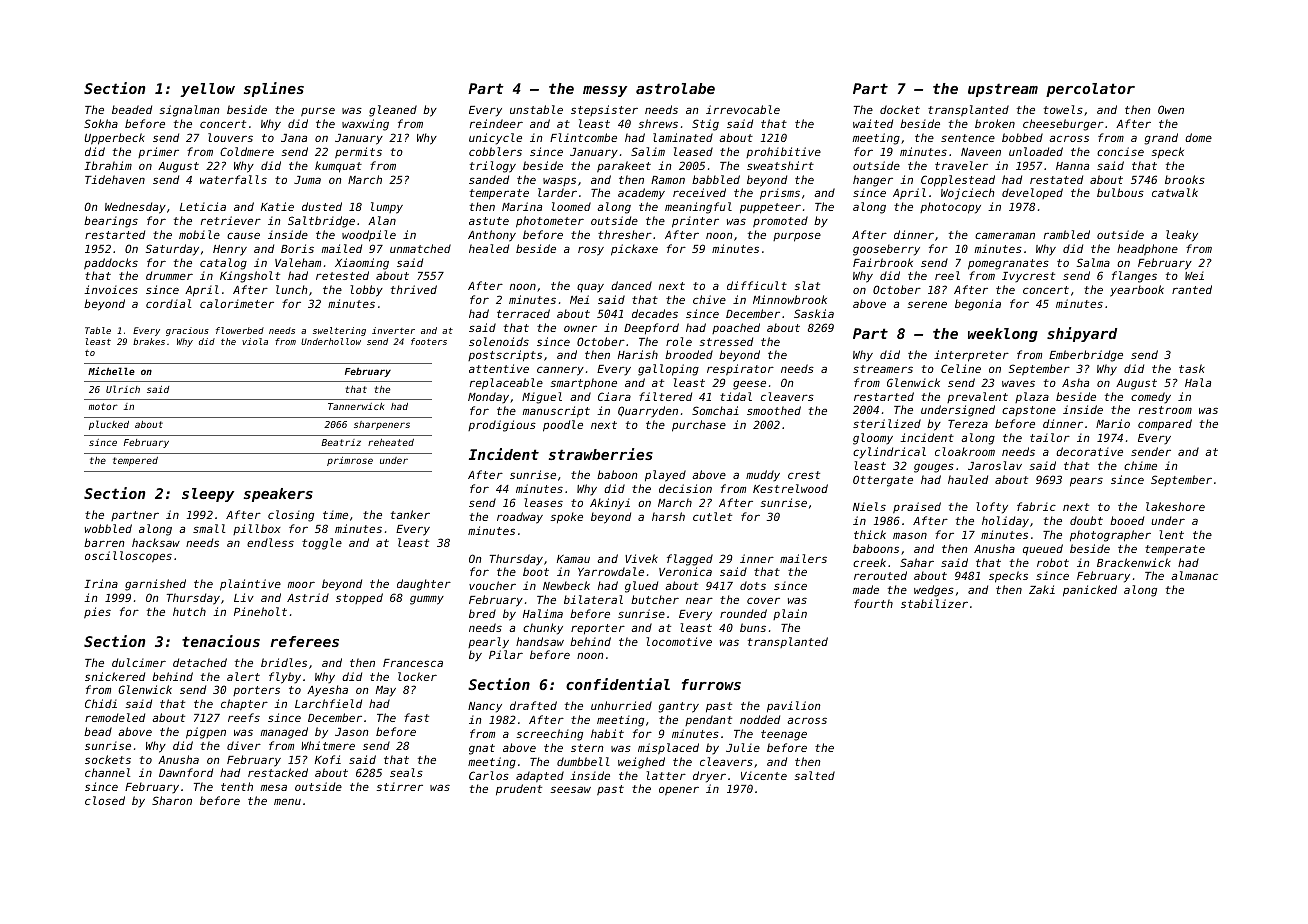 The width and height of the image is (1308, 924). I want to click on Alan, so click(382, 220).
